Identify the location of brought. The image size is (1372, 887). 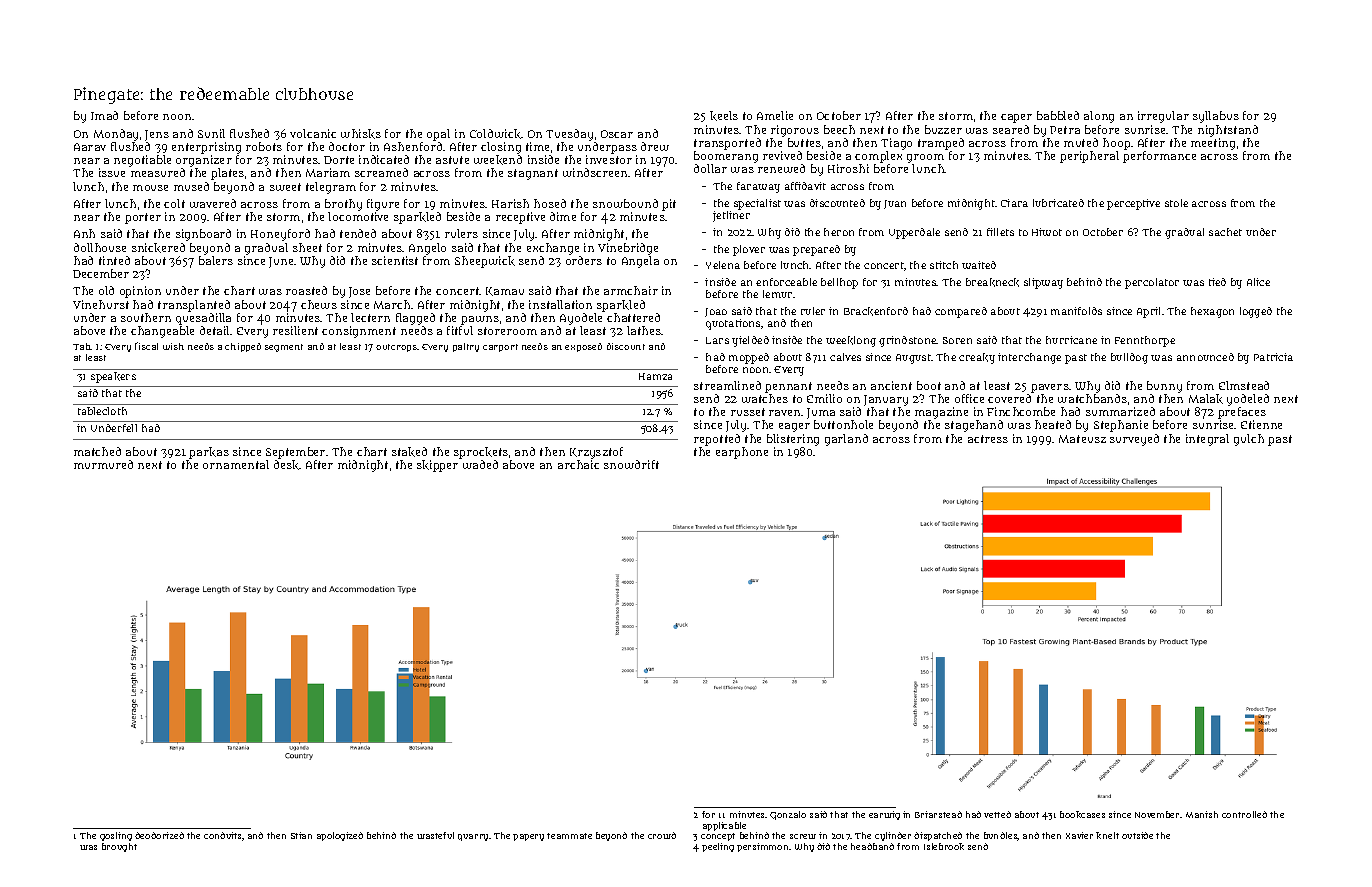
(119, 847).
